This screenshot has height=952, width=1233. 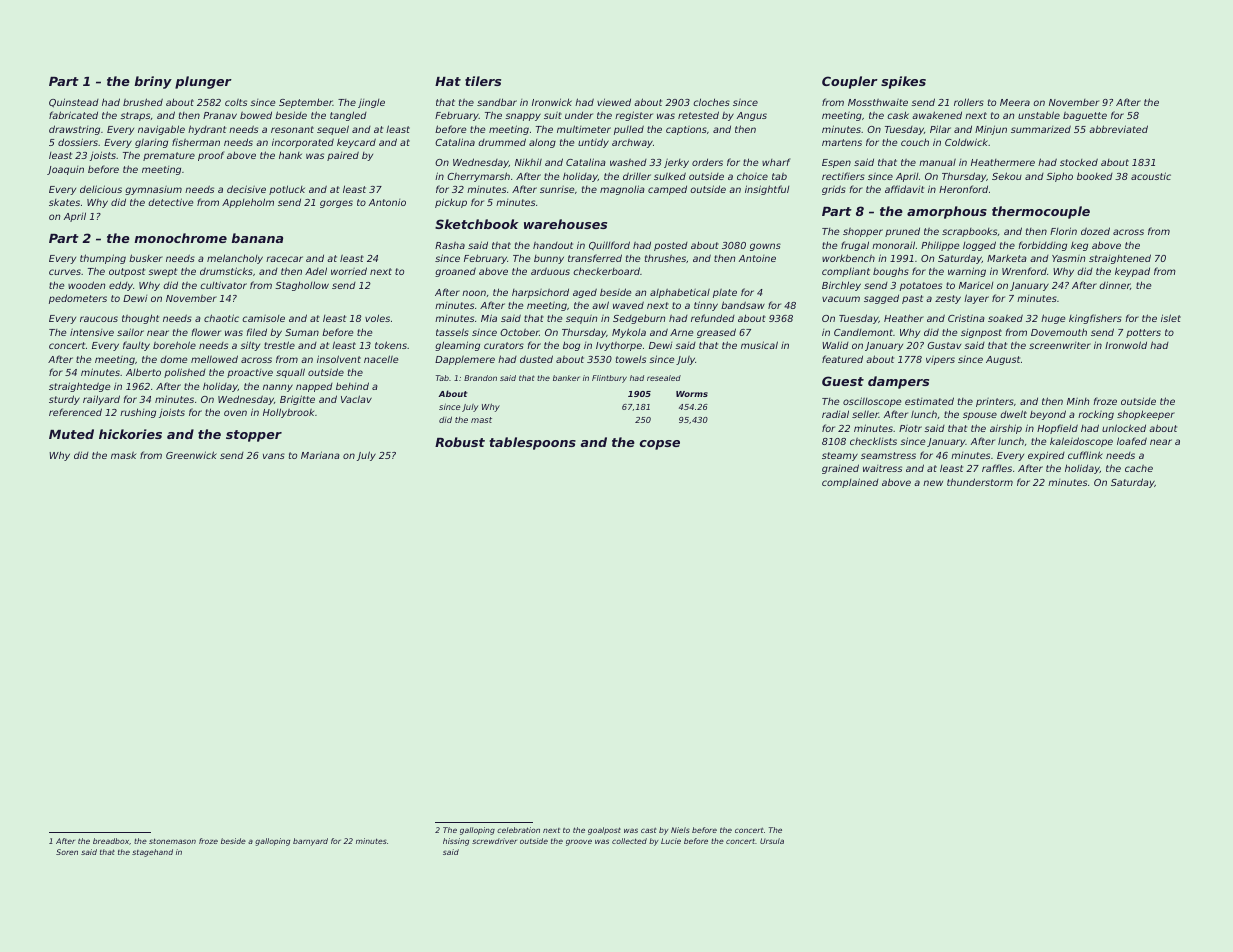 I want to click on barnyard, so click(x=310, y=842).
